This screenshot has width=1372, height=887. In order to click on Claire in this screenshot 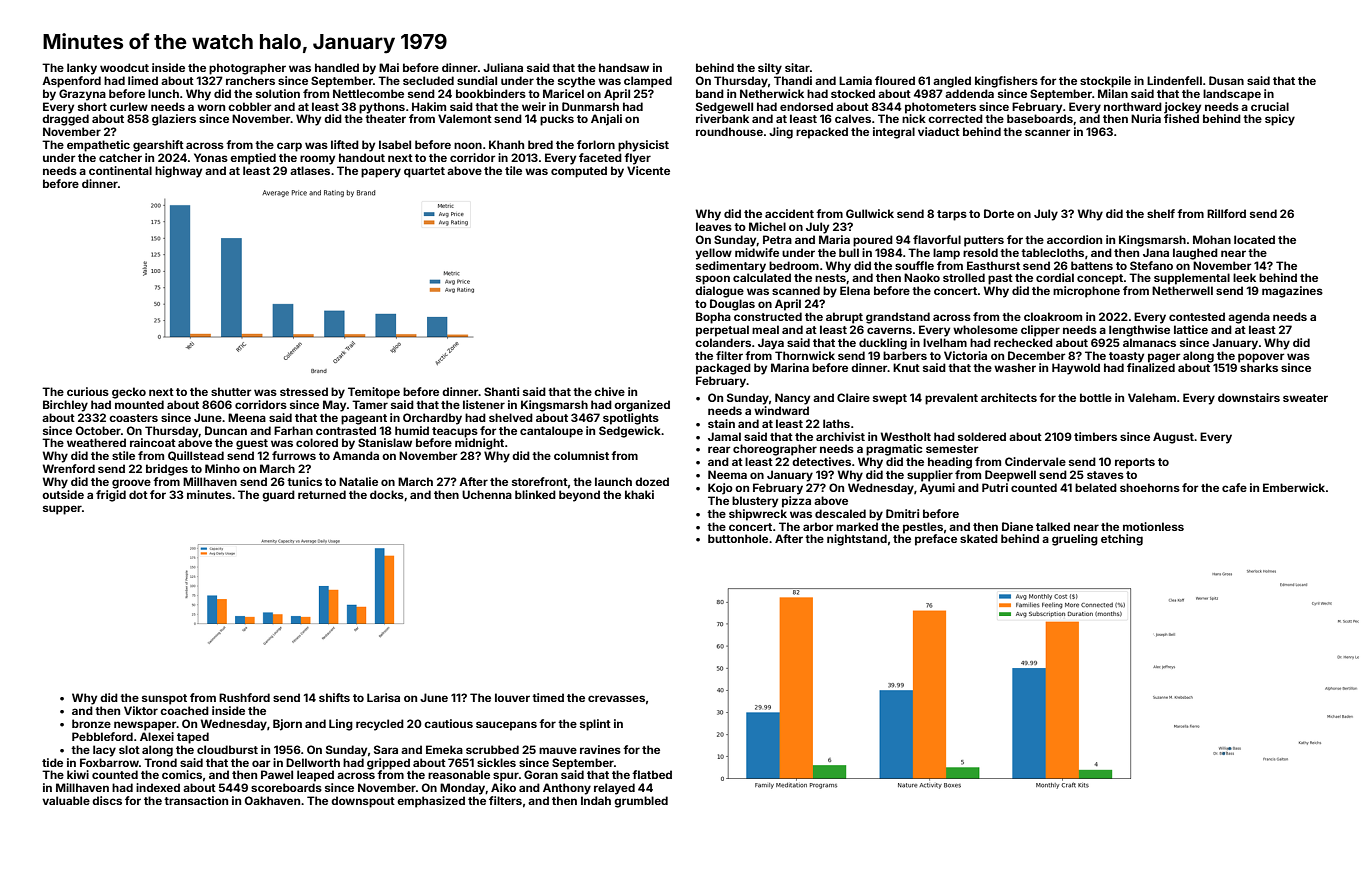, I will do `click(853, 397)`.
